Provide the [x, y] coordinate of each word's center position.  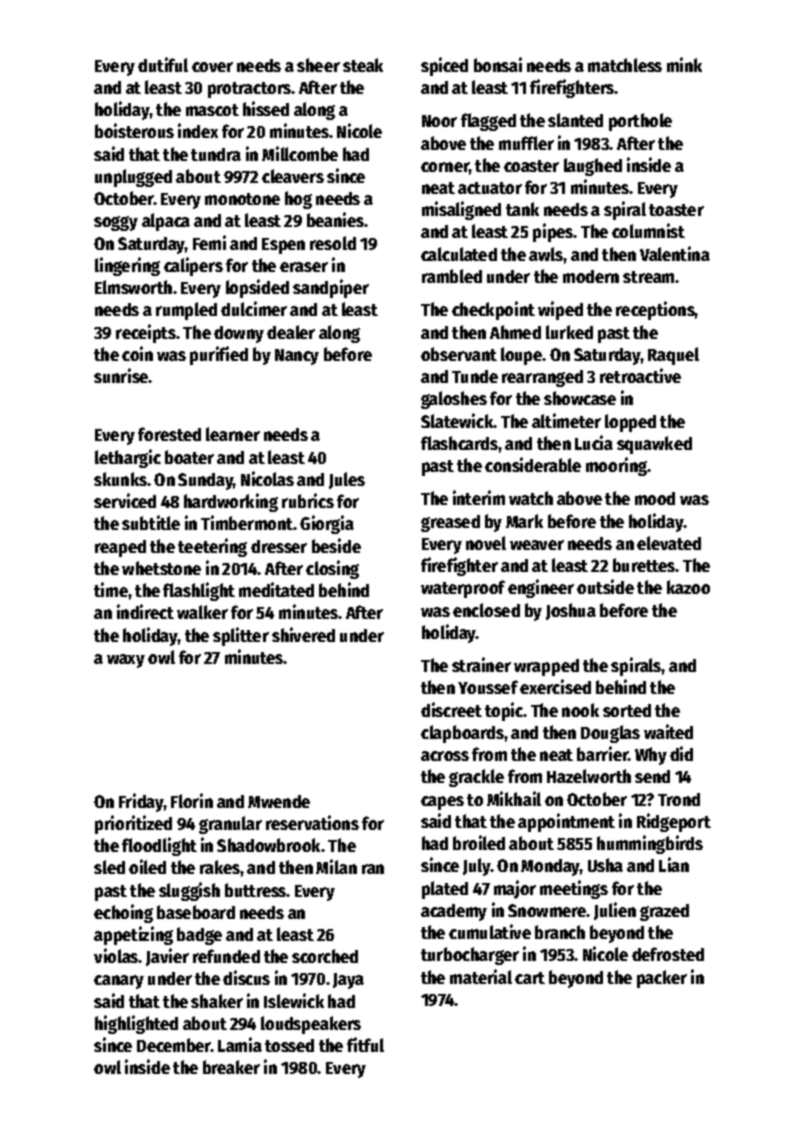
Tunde [475, 376]
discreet [451, 709]
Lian [674, 864]
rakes [220, 867]
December [174, 1045]
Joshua [571, 611]
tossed [289, 1045]
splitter [241, 636]
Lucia [594, 442]
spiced [444, 66]
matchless [625, 65]
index [198, 130]
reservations [312, 822]
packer [662, 979]
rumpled [186, 311]
